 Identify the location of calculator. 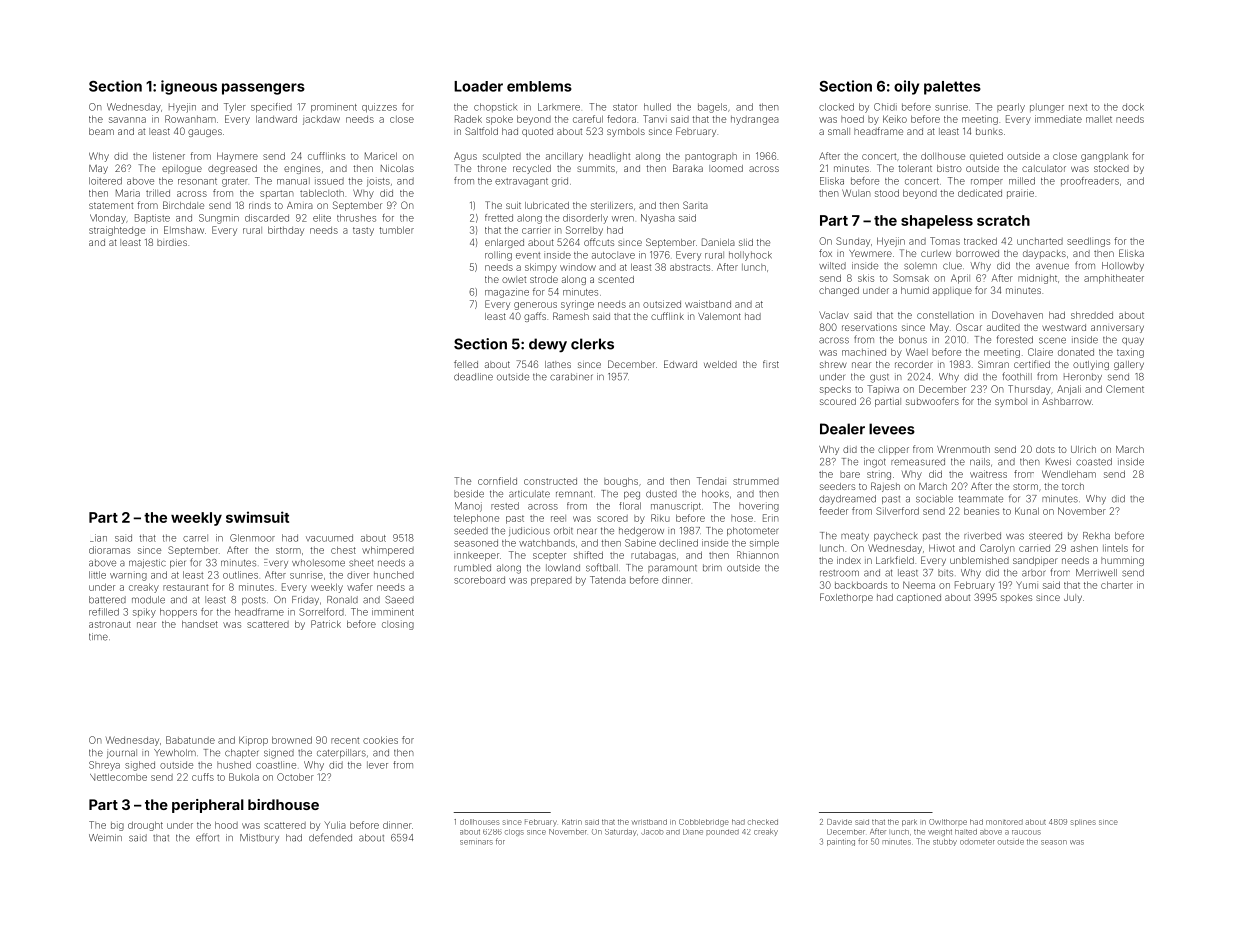
(1044, 168).
